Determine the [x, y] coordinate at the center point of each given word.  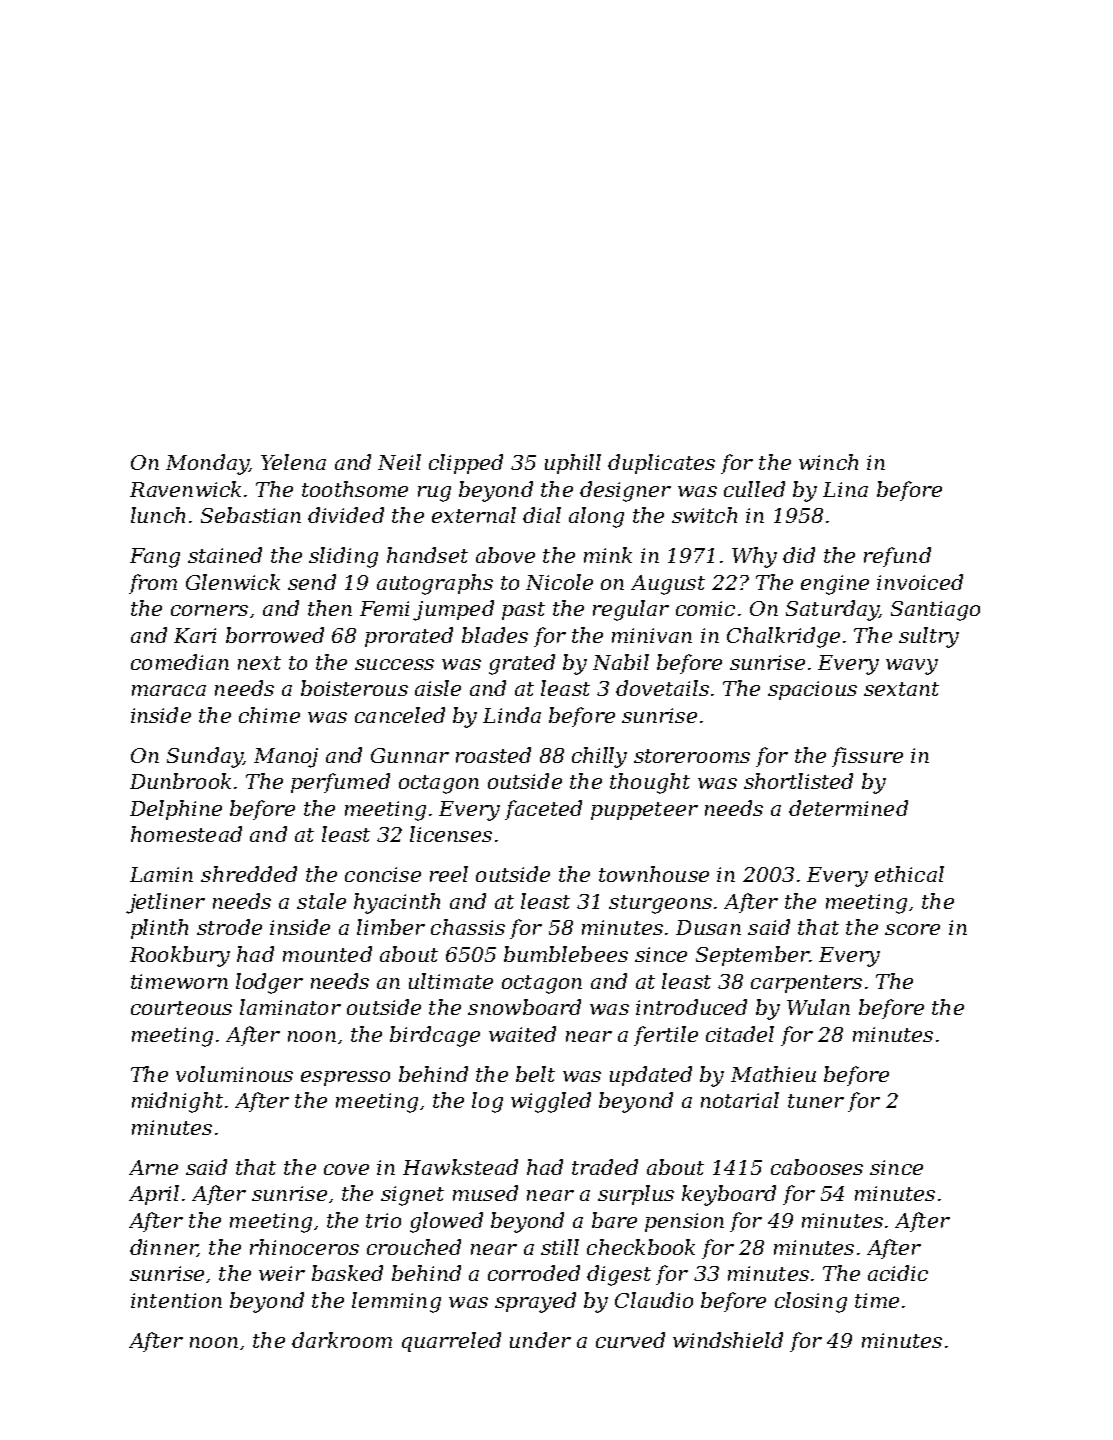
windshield [728, 1340]
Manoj [286, 758]
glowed [446, 1222]
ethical [909, 874]
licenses [451, 834]
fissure [867, 757]
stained [225, 555]
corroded [534, 1273]
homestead [186, 834]
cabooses [817, 1167]
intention [176, 1300]
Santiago [935, 611]
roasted [493, 755]
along [596, 517]
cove [346, 1169]
